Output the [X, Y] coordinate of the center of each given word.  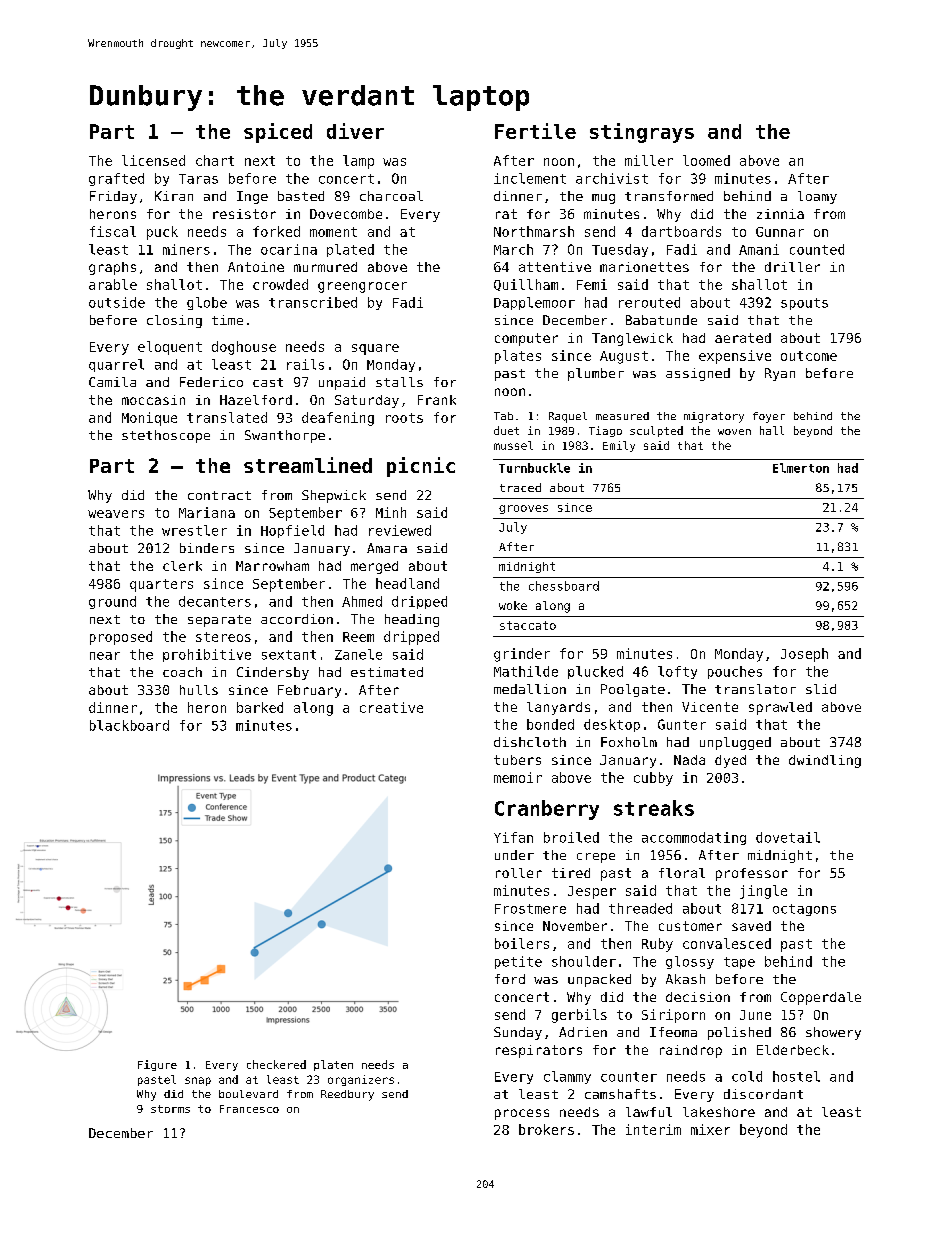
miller [649, 160]
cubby [653, 779]
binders [207, 548]
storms [170, 1109]
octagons [804, 910]
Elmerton [801, 468]
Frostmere [530, 909]
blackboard [129, 725]
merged [374, 567]
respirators [539, 1051]
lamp [358, 162]
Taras [198, 179]
